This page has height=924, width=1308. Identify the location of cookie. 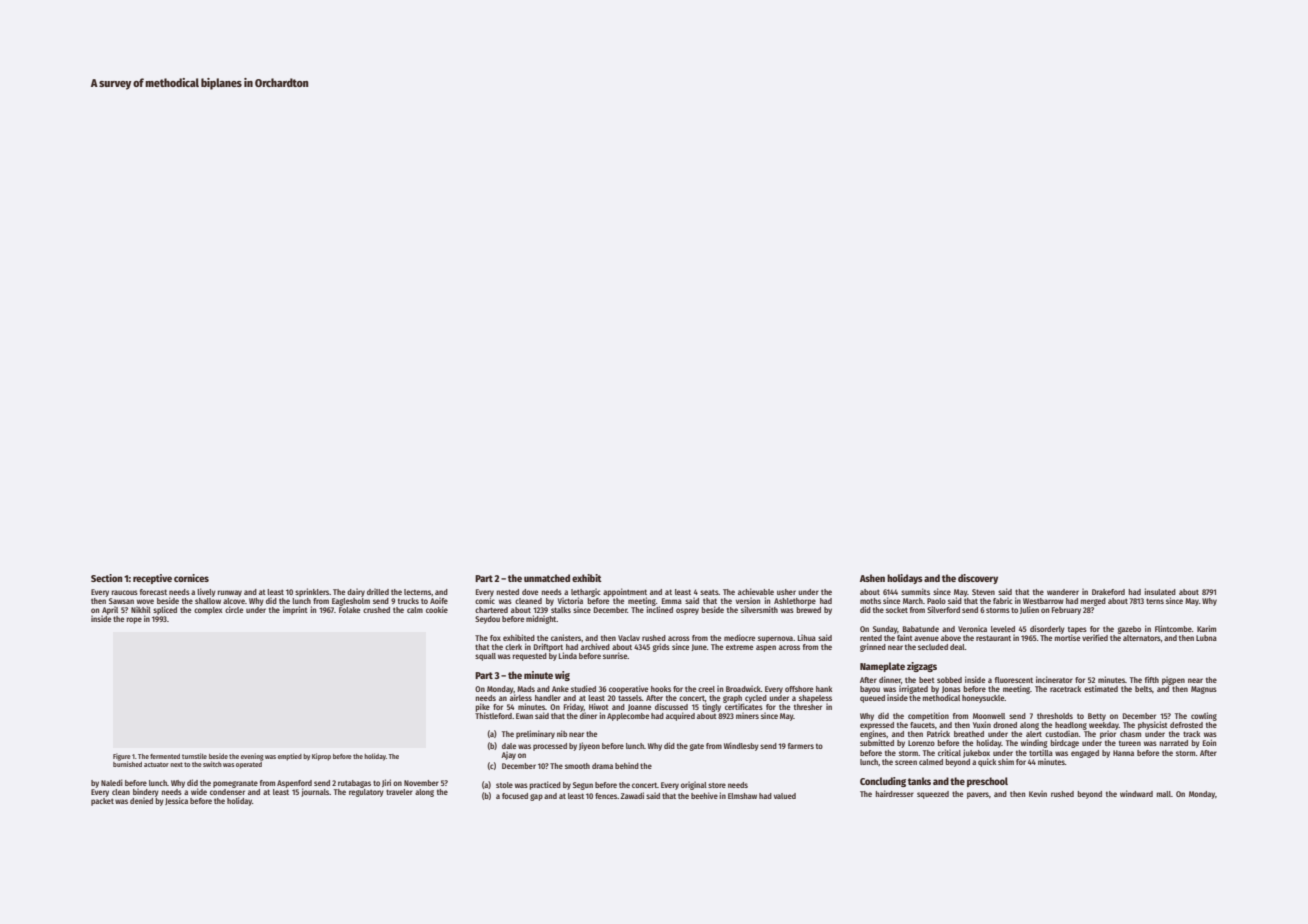
(437, 609).
